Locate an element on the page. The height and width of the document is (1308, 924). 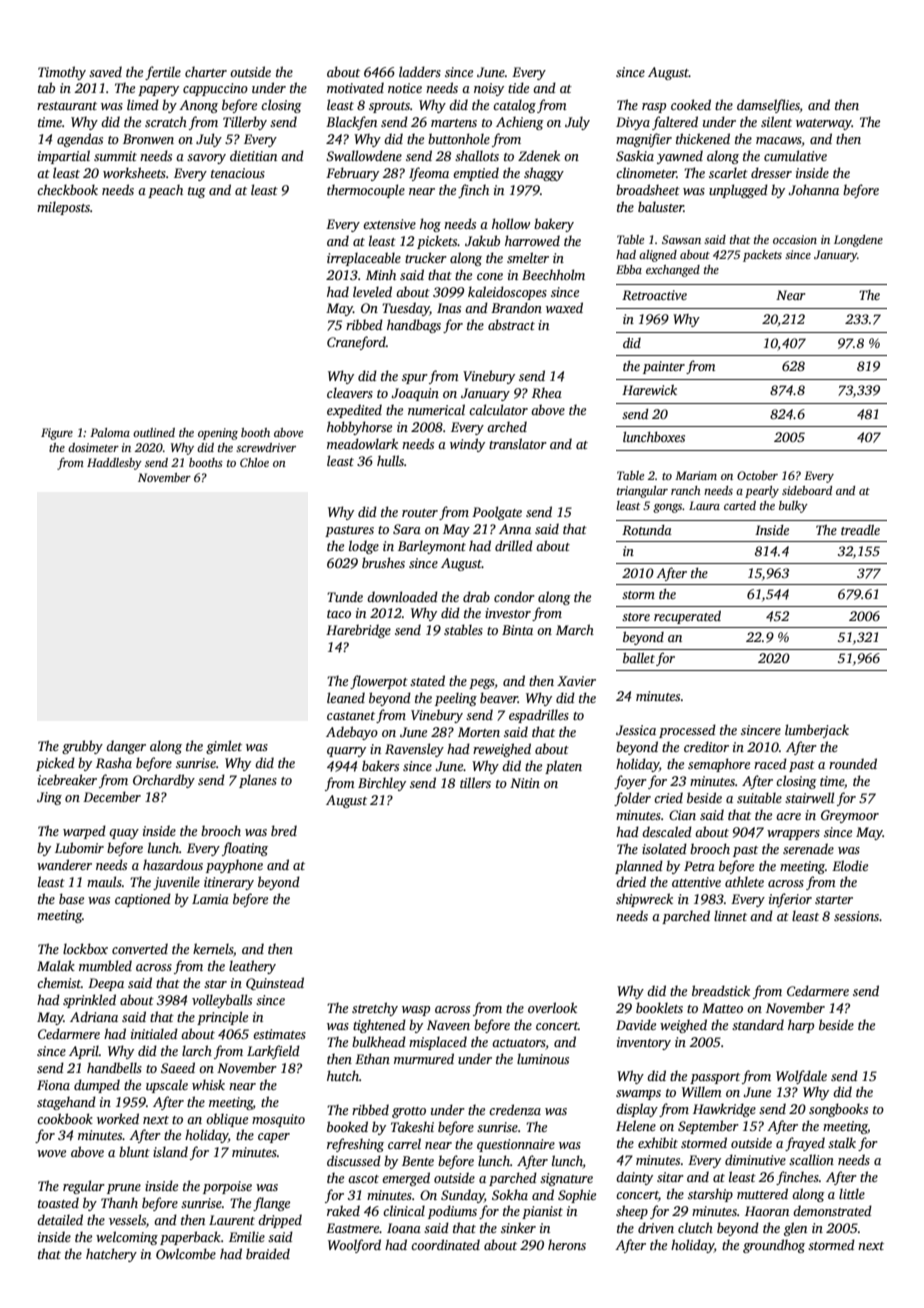
ladders is located at coordinates (420, 71).
